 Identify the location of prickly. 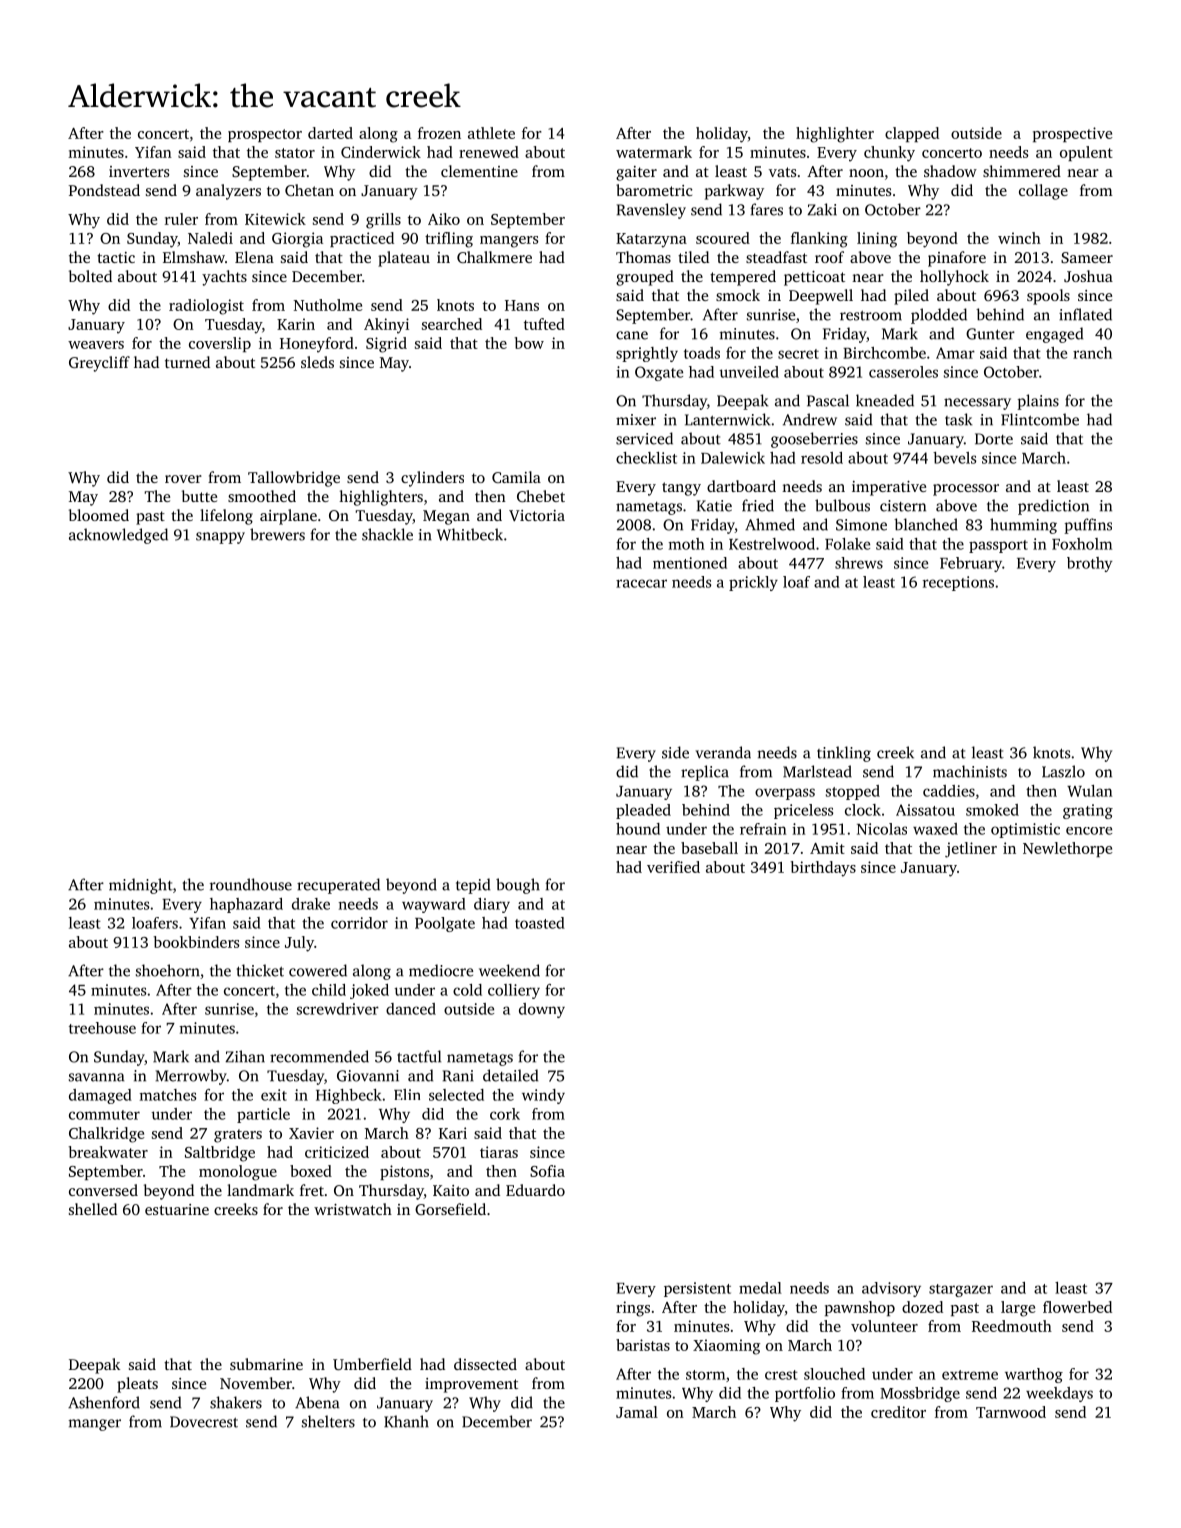
(753, 583).
